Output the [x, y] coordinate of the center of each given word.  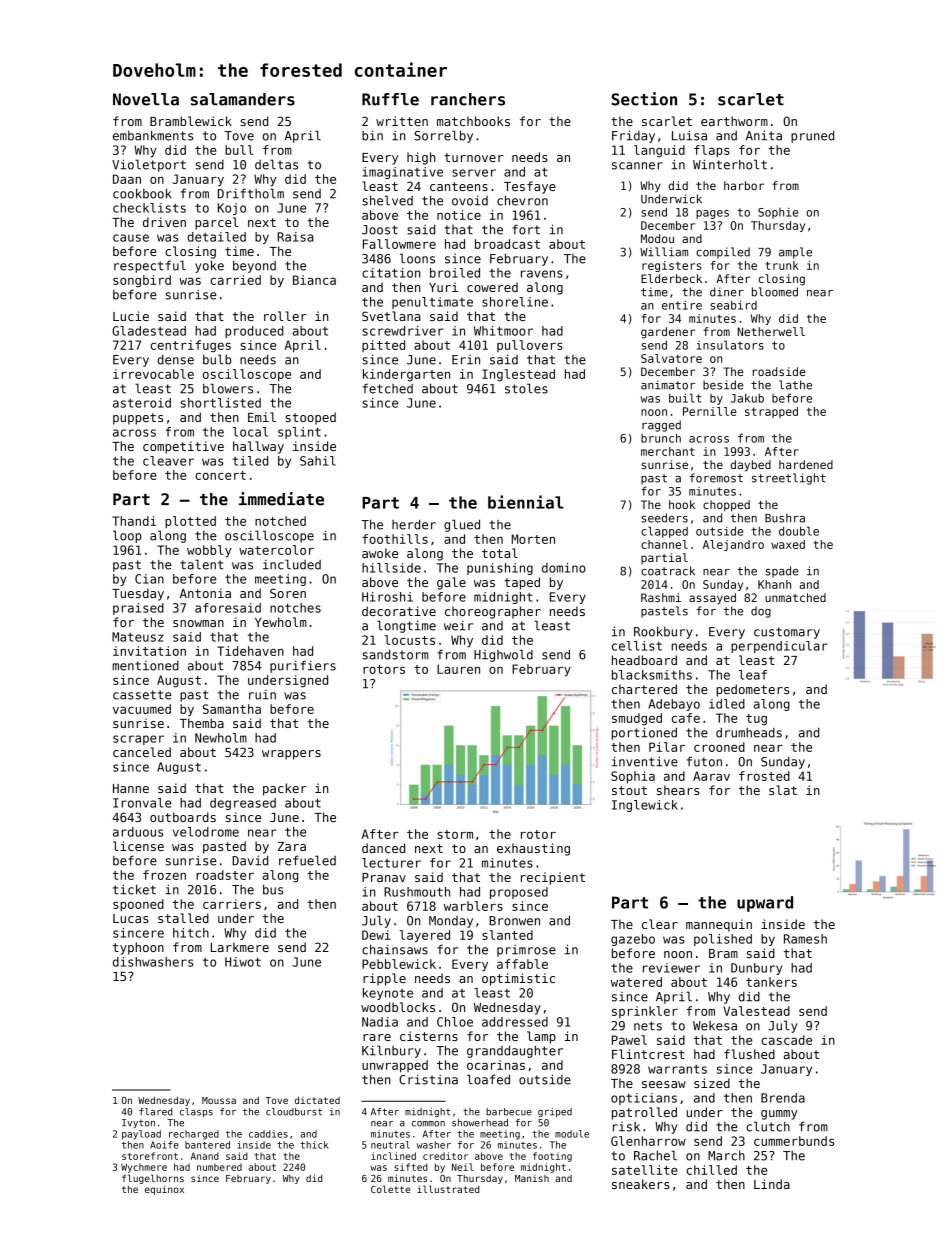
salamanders [243, 99]
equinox [164, 1190]
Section [644, 99]
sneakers [641, 1184]
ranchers [468, 99]
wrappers [291, 755]
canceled [142, 752]
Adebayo [674, 705]
